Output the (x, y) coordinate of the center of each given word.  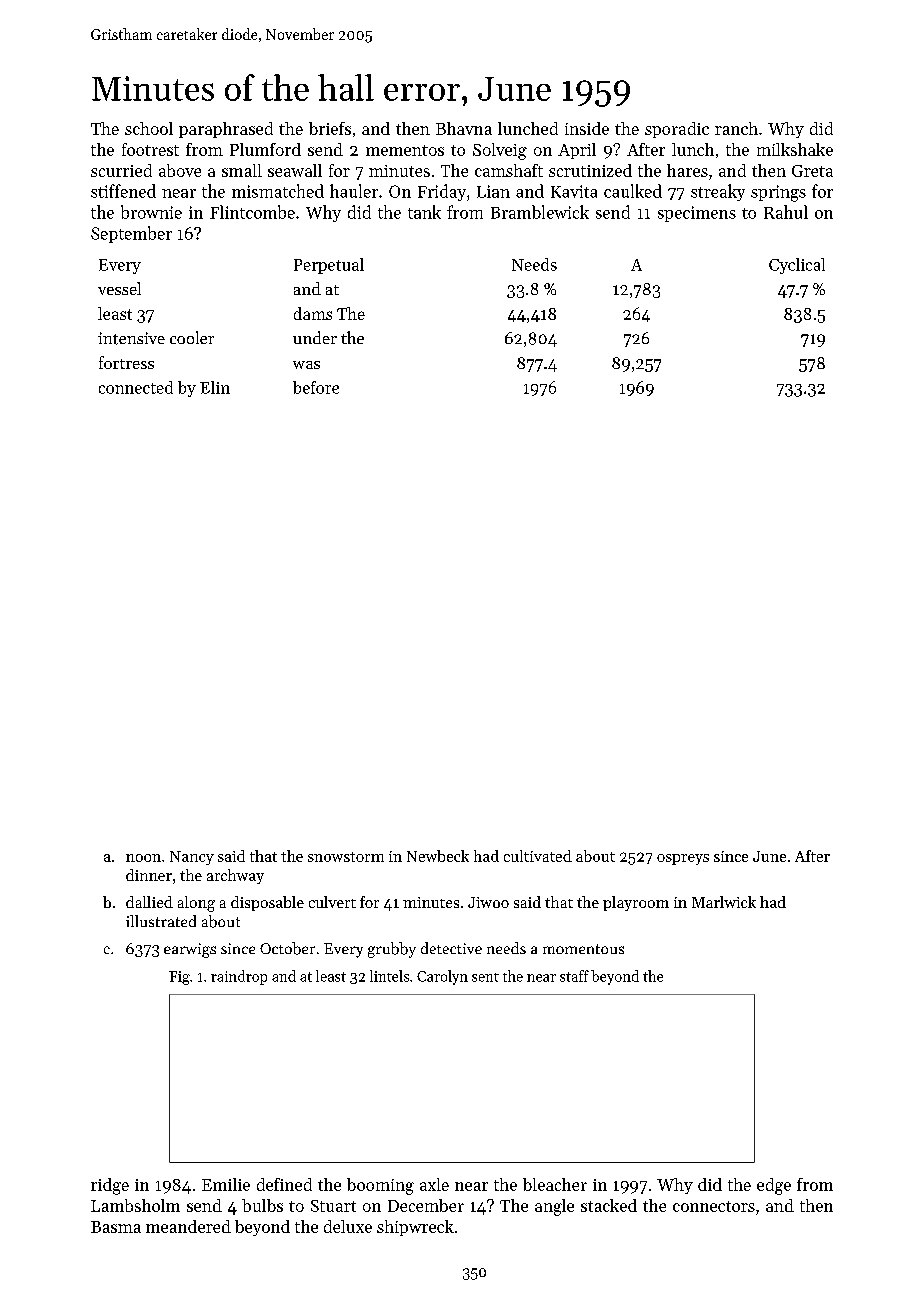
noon (143, 858)
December (426, 1205)
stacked (609, 1205)
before (316, 387)
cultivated (538, 856)
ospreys (683, 859)
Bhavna (464, 128)
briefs (330, 128)
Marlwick (724, 902)
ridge (110, 1186)
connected (136, 387)
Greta (812, 171)
